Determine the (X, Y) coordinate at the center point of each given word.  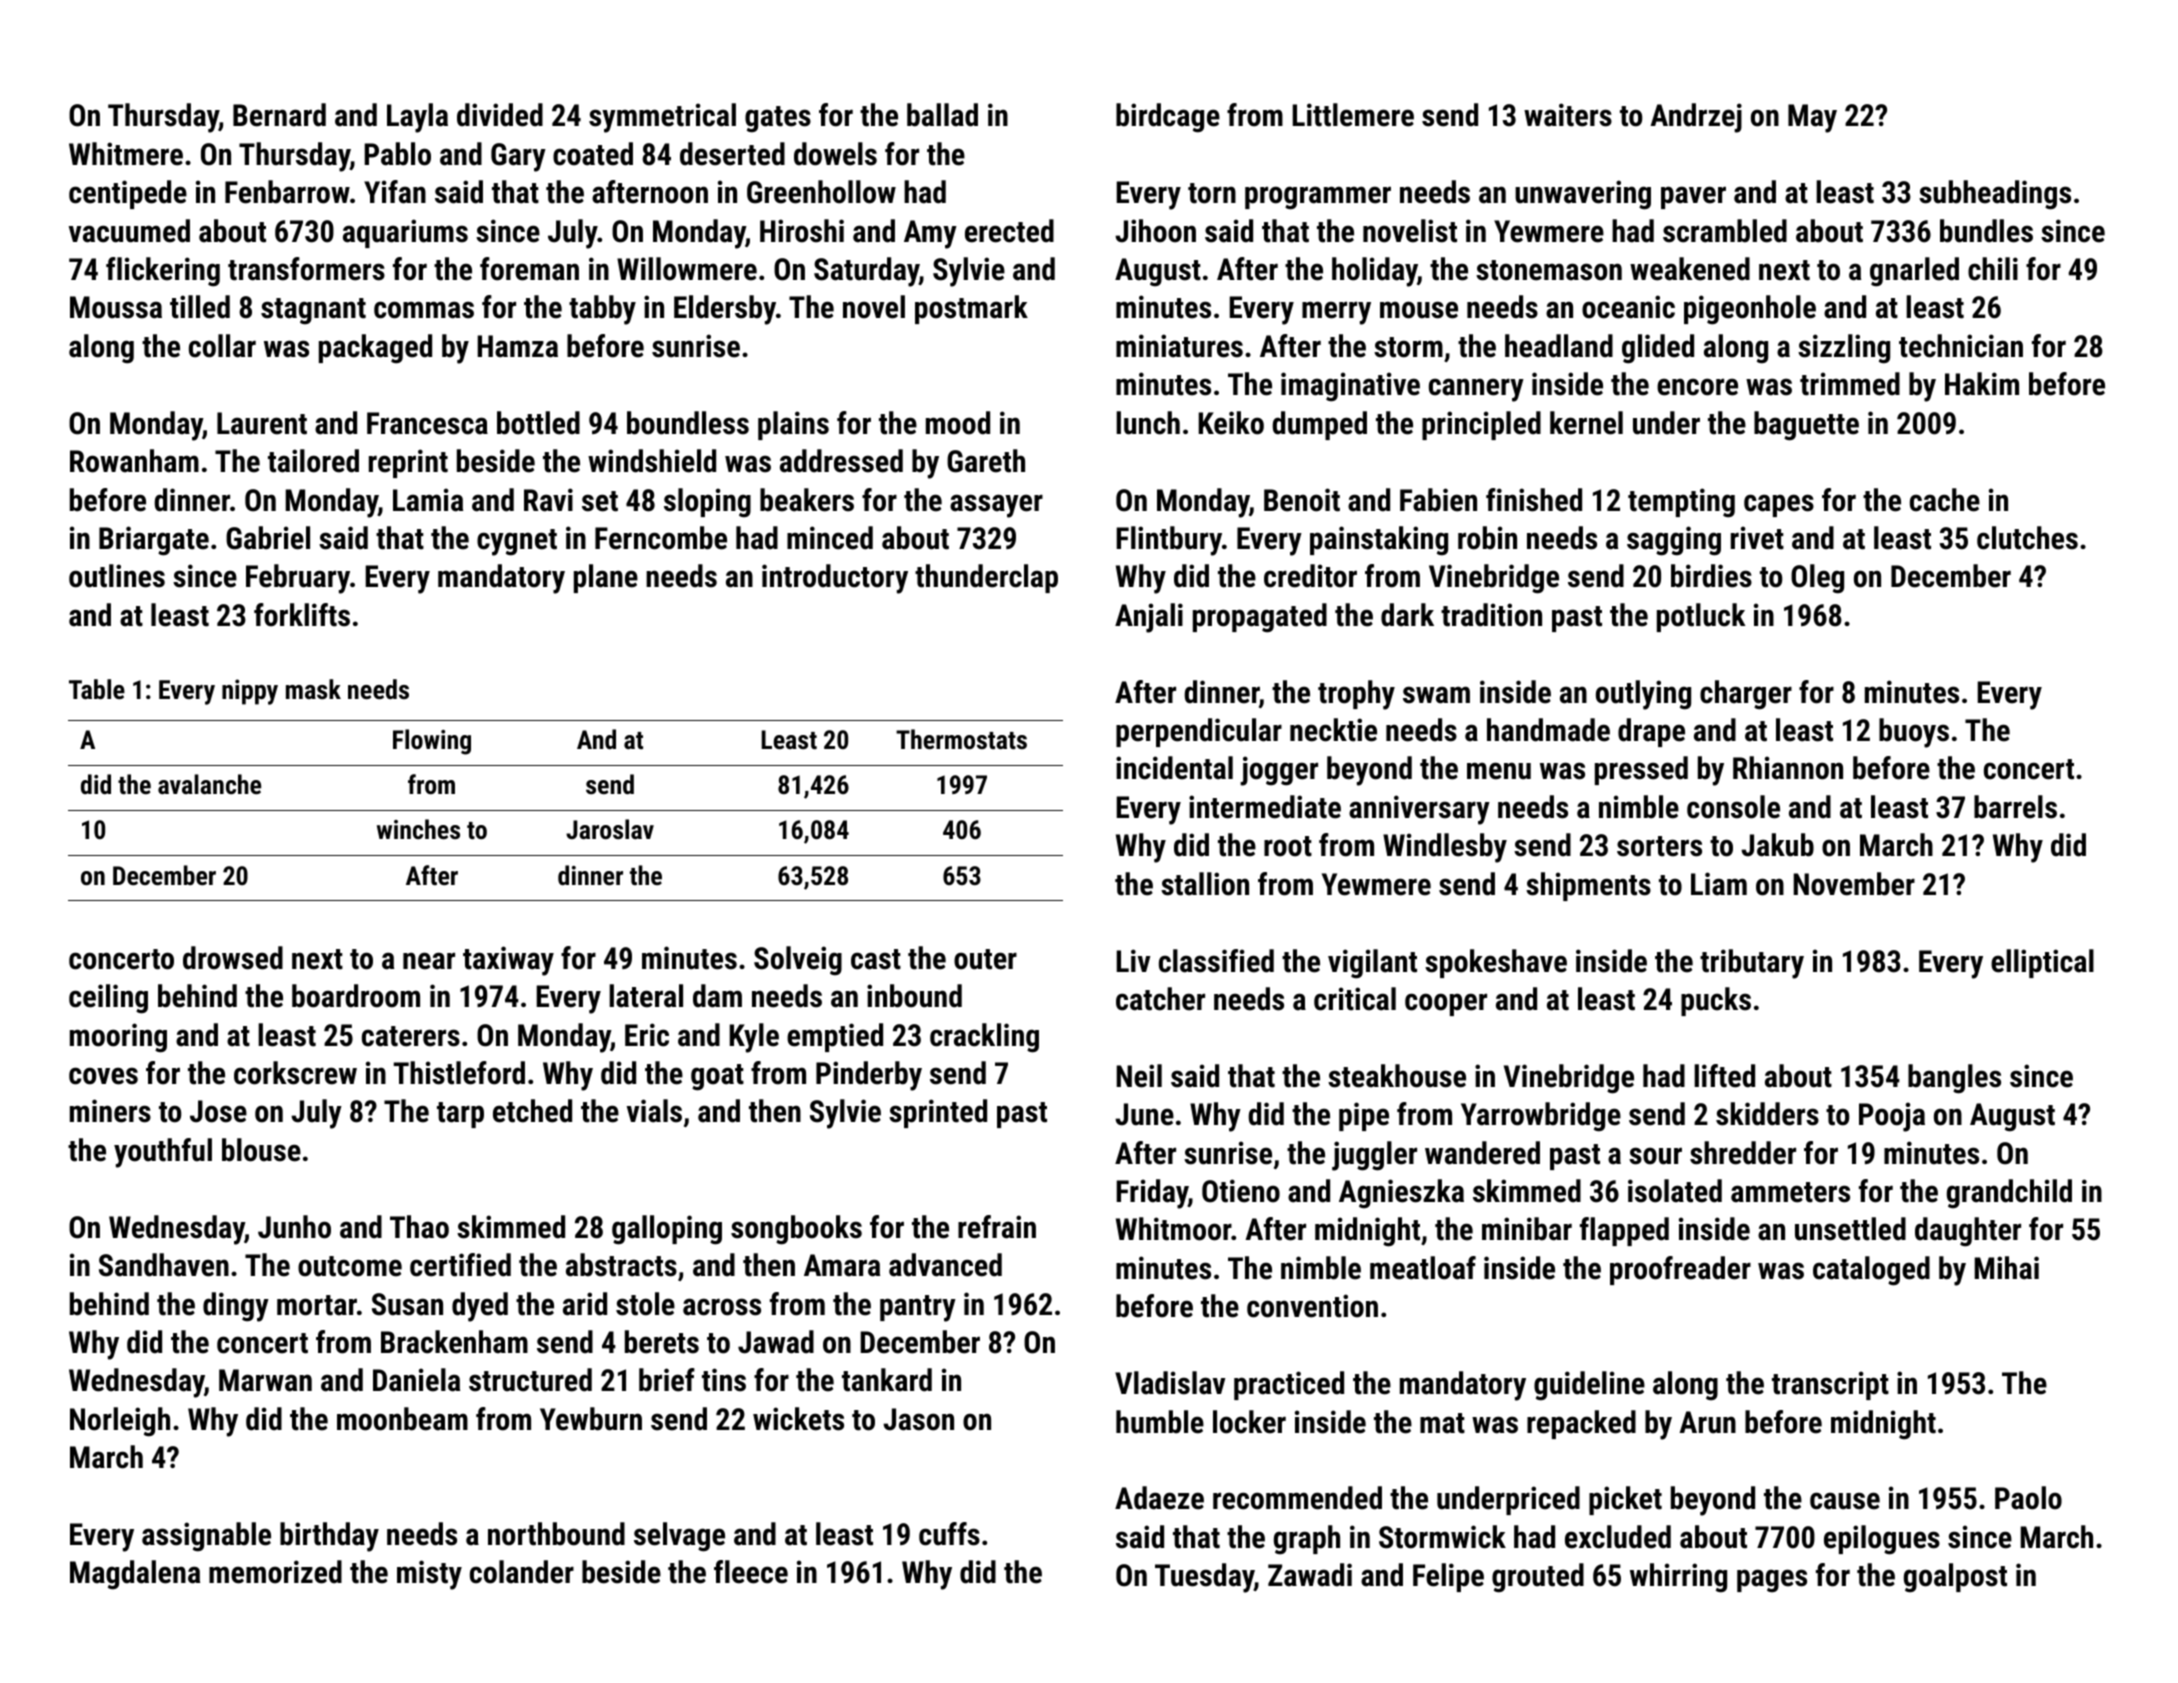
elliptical (2042, 963)
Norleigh (120, 1422)
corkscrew (295, 1073)
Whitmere (126, 154)
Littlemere (1353, 115)
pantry (918, 1308)
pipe (1364, 1116)
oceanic (1628, 307)
